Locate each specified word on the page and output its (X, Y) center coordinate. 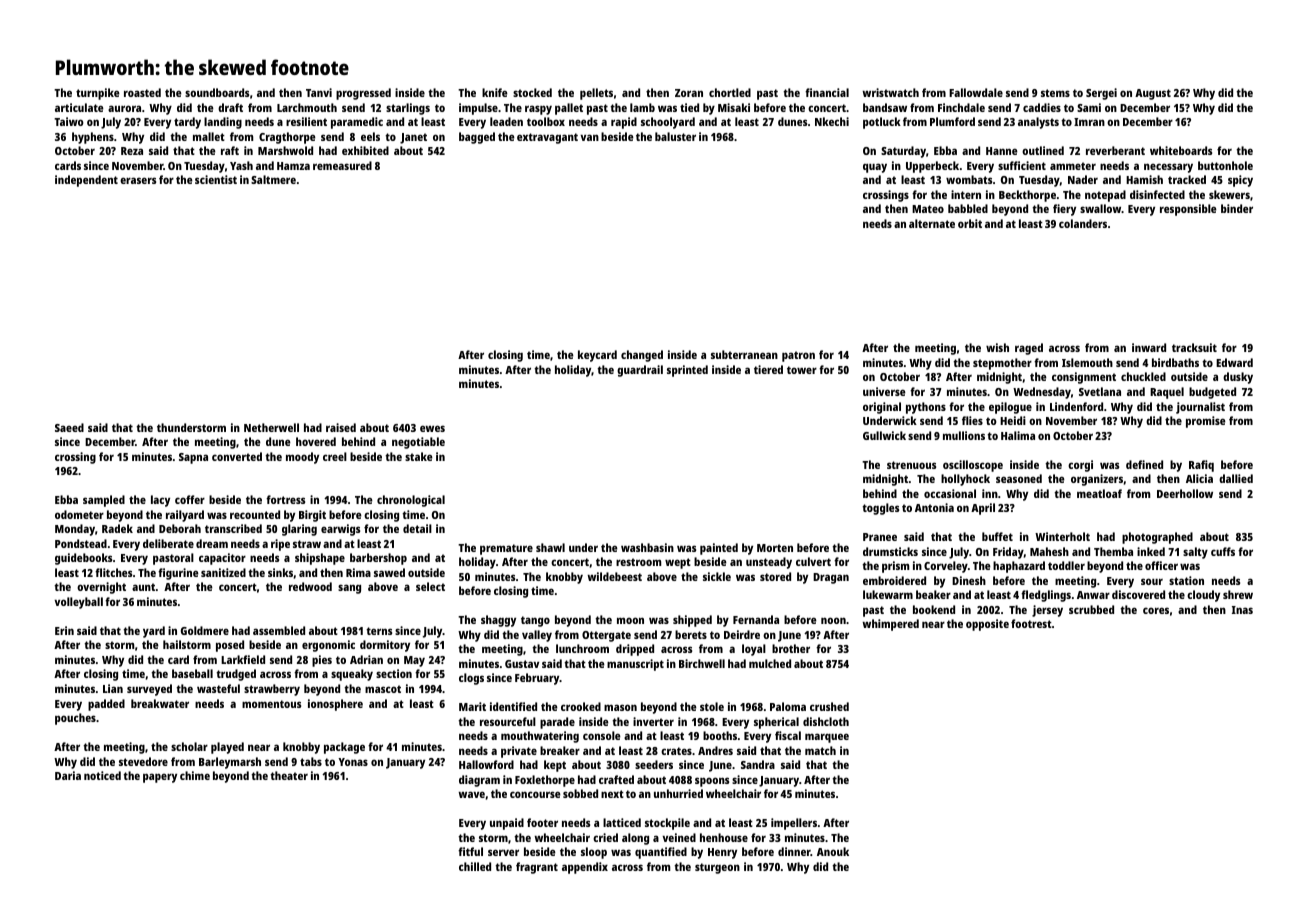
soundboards (217, 92)
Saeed (69, 427)
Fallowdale (976, 92)
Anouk (833, 851)
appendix (585, 868)
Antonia (934, 507)
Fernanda (756, 619)
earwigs (340, 530)
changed (642, 356)
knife (495, 92)
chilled (475, 866)
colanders (1083, 223)
